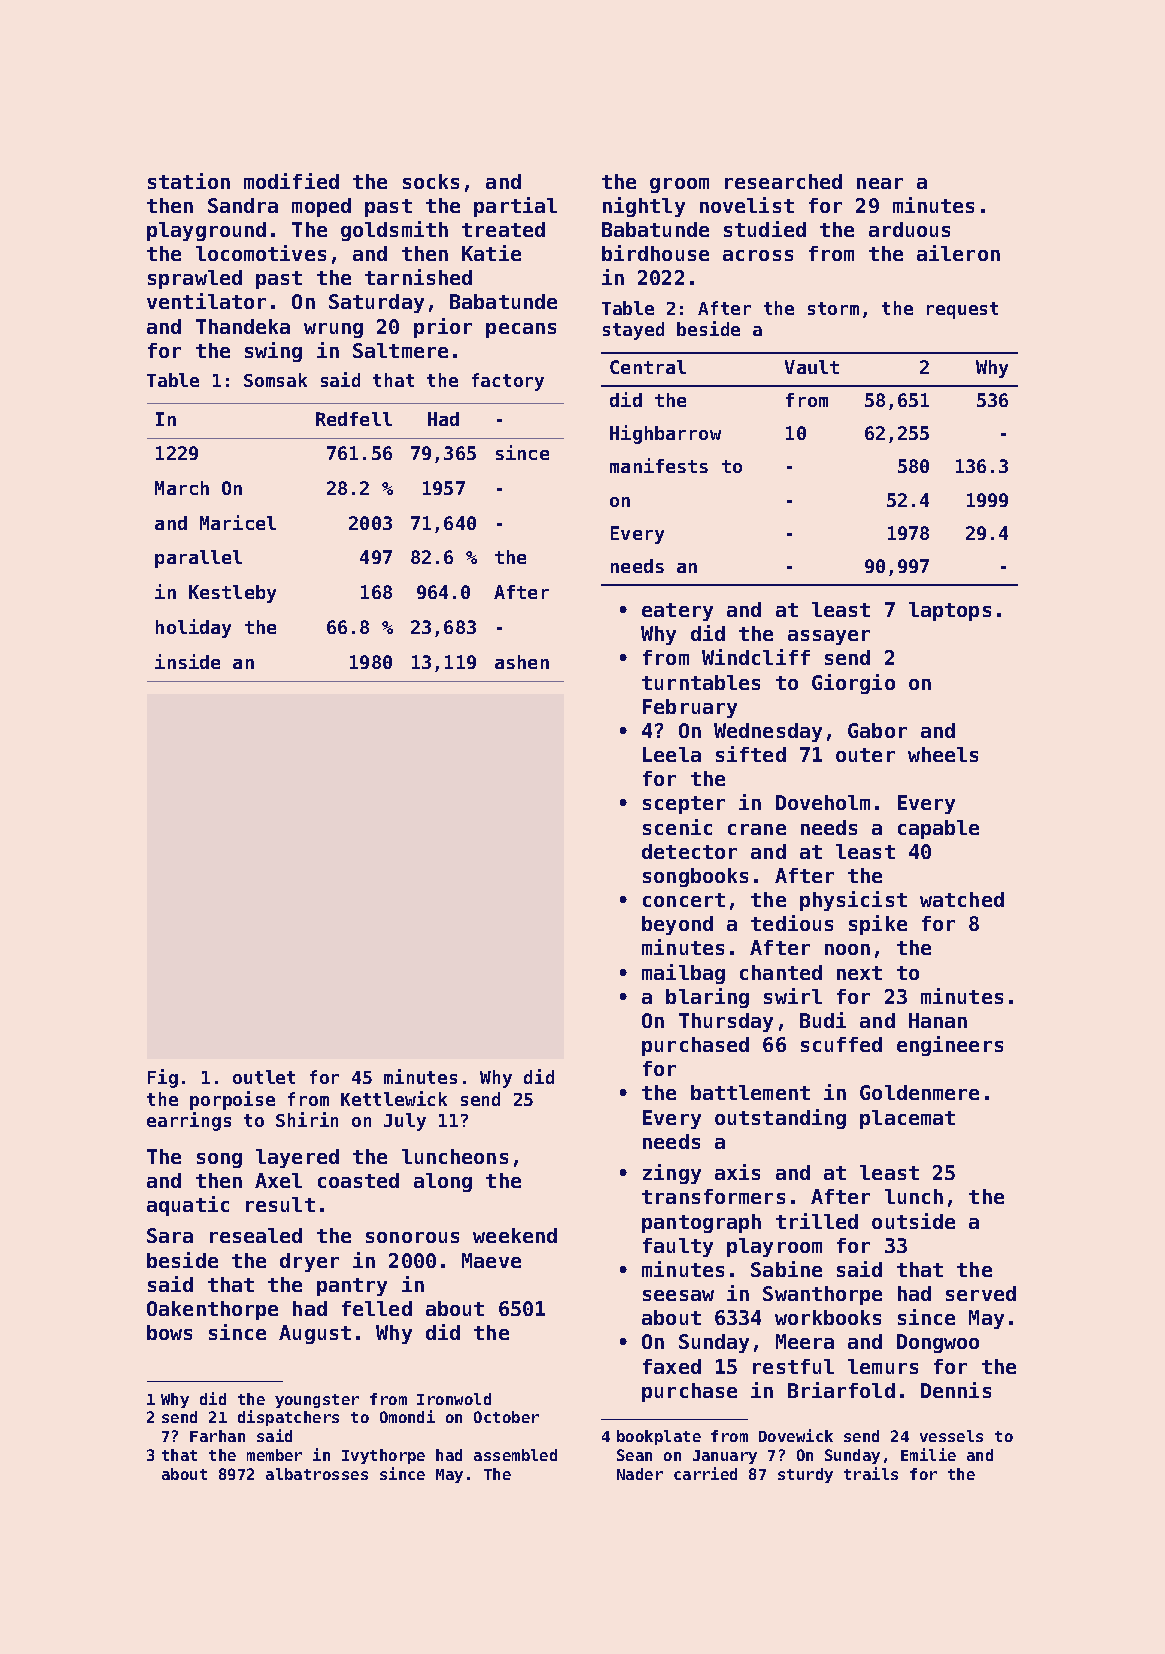 The height and width of the screenshot is (1654, 1165). Describe the element at coordinates (515, 1235) in the screenshot. I see `weekend` at that location.
